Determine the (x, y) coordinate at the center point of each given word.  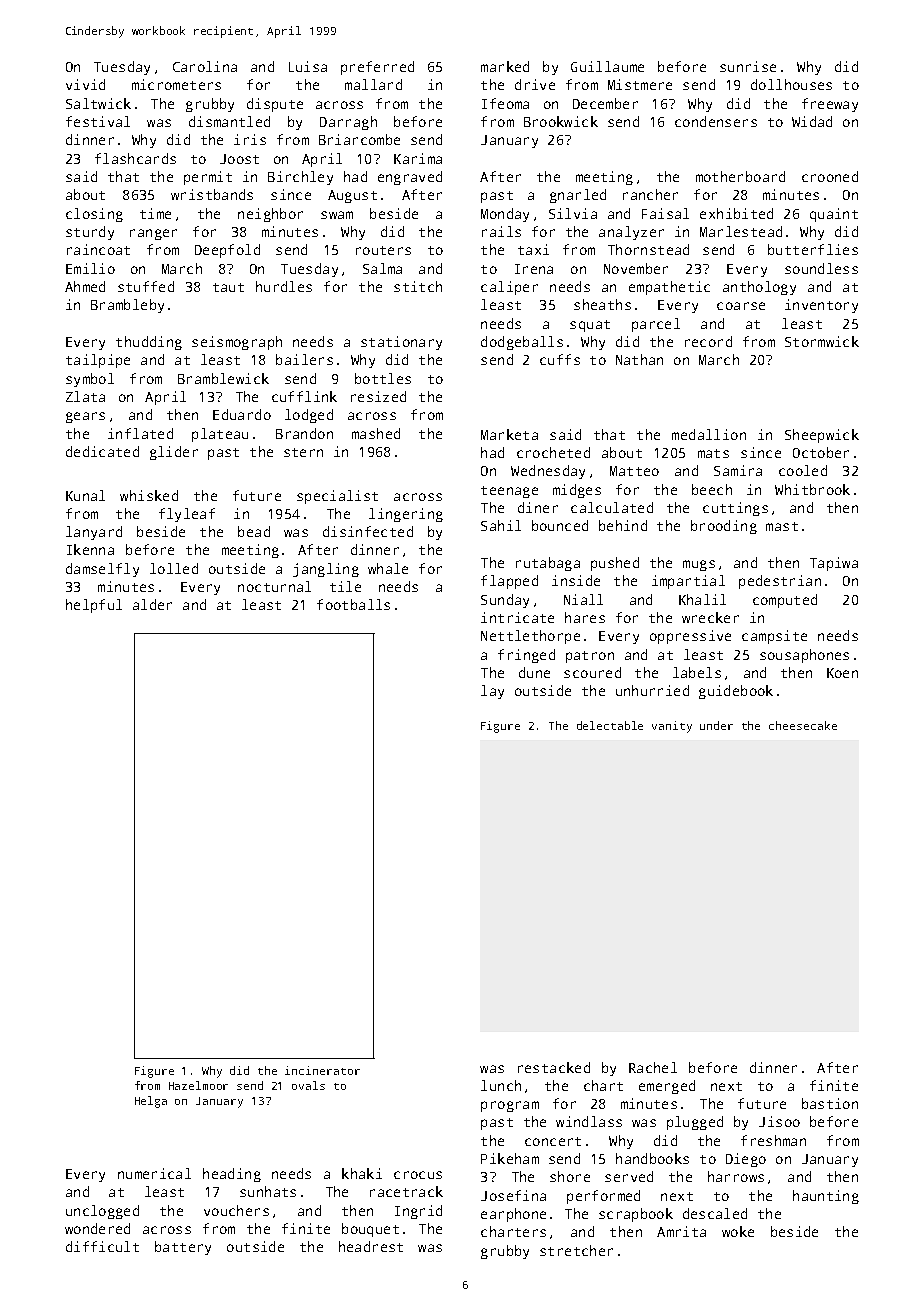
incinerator (322, 1070)
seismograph (237, 343)
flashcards (135, 158)
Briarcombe (359, 139)
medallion (709, 434)
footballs (353, 604)
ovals (308, 1085)
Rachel (653, 1067)
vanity (672, 727)
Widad (812, 121)
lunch (501, 1085)
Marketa (509, 434)
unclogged (102, 1212)
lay (492, 692)
